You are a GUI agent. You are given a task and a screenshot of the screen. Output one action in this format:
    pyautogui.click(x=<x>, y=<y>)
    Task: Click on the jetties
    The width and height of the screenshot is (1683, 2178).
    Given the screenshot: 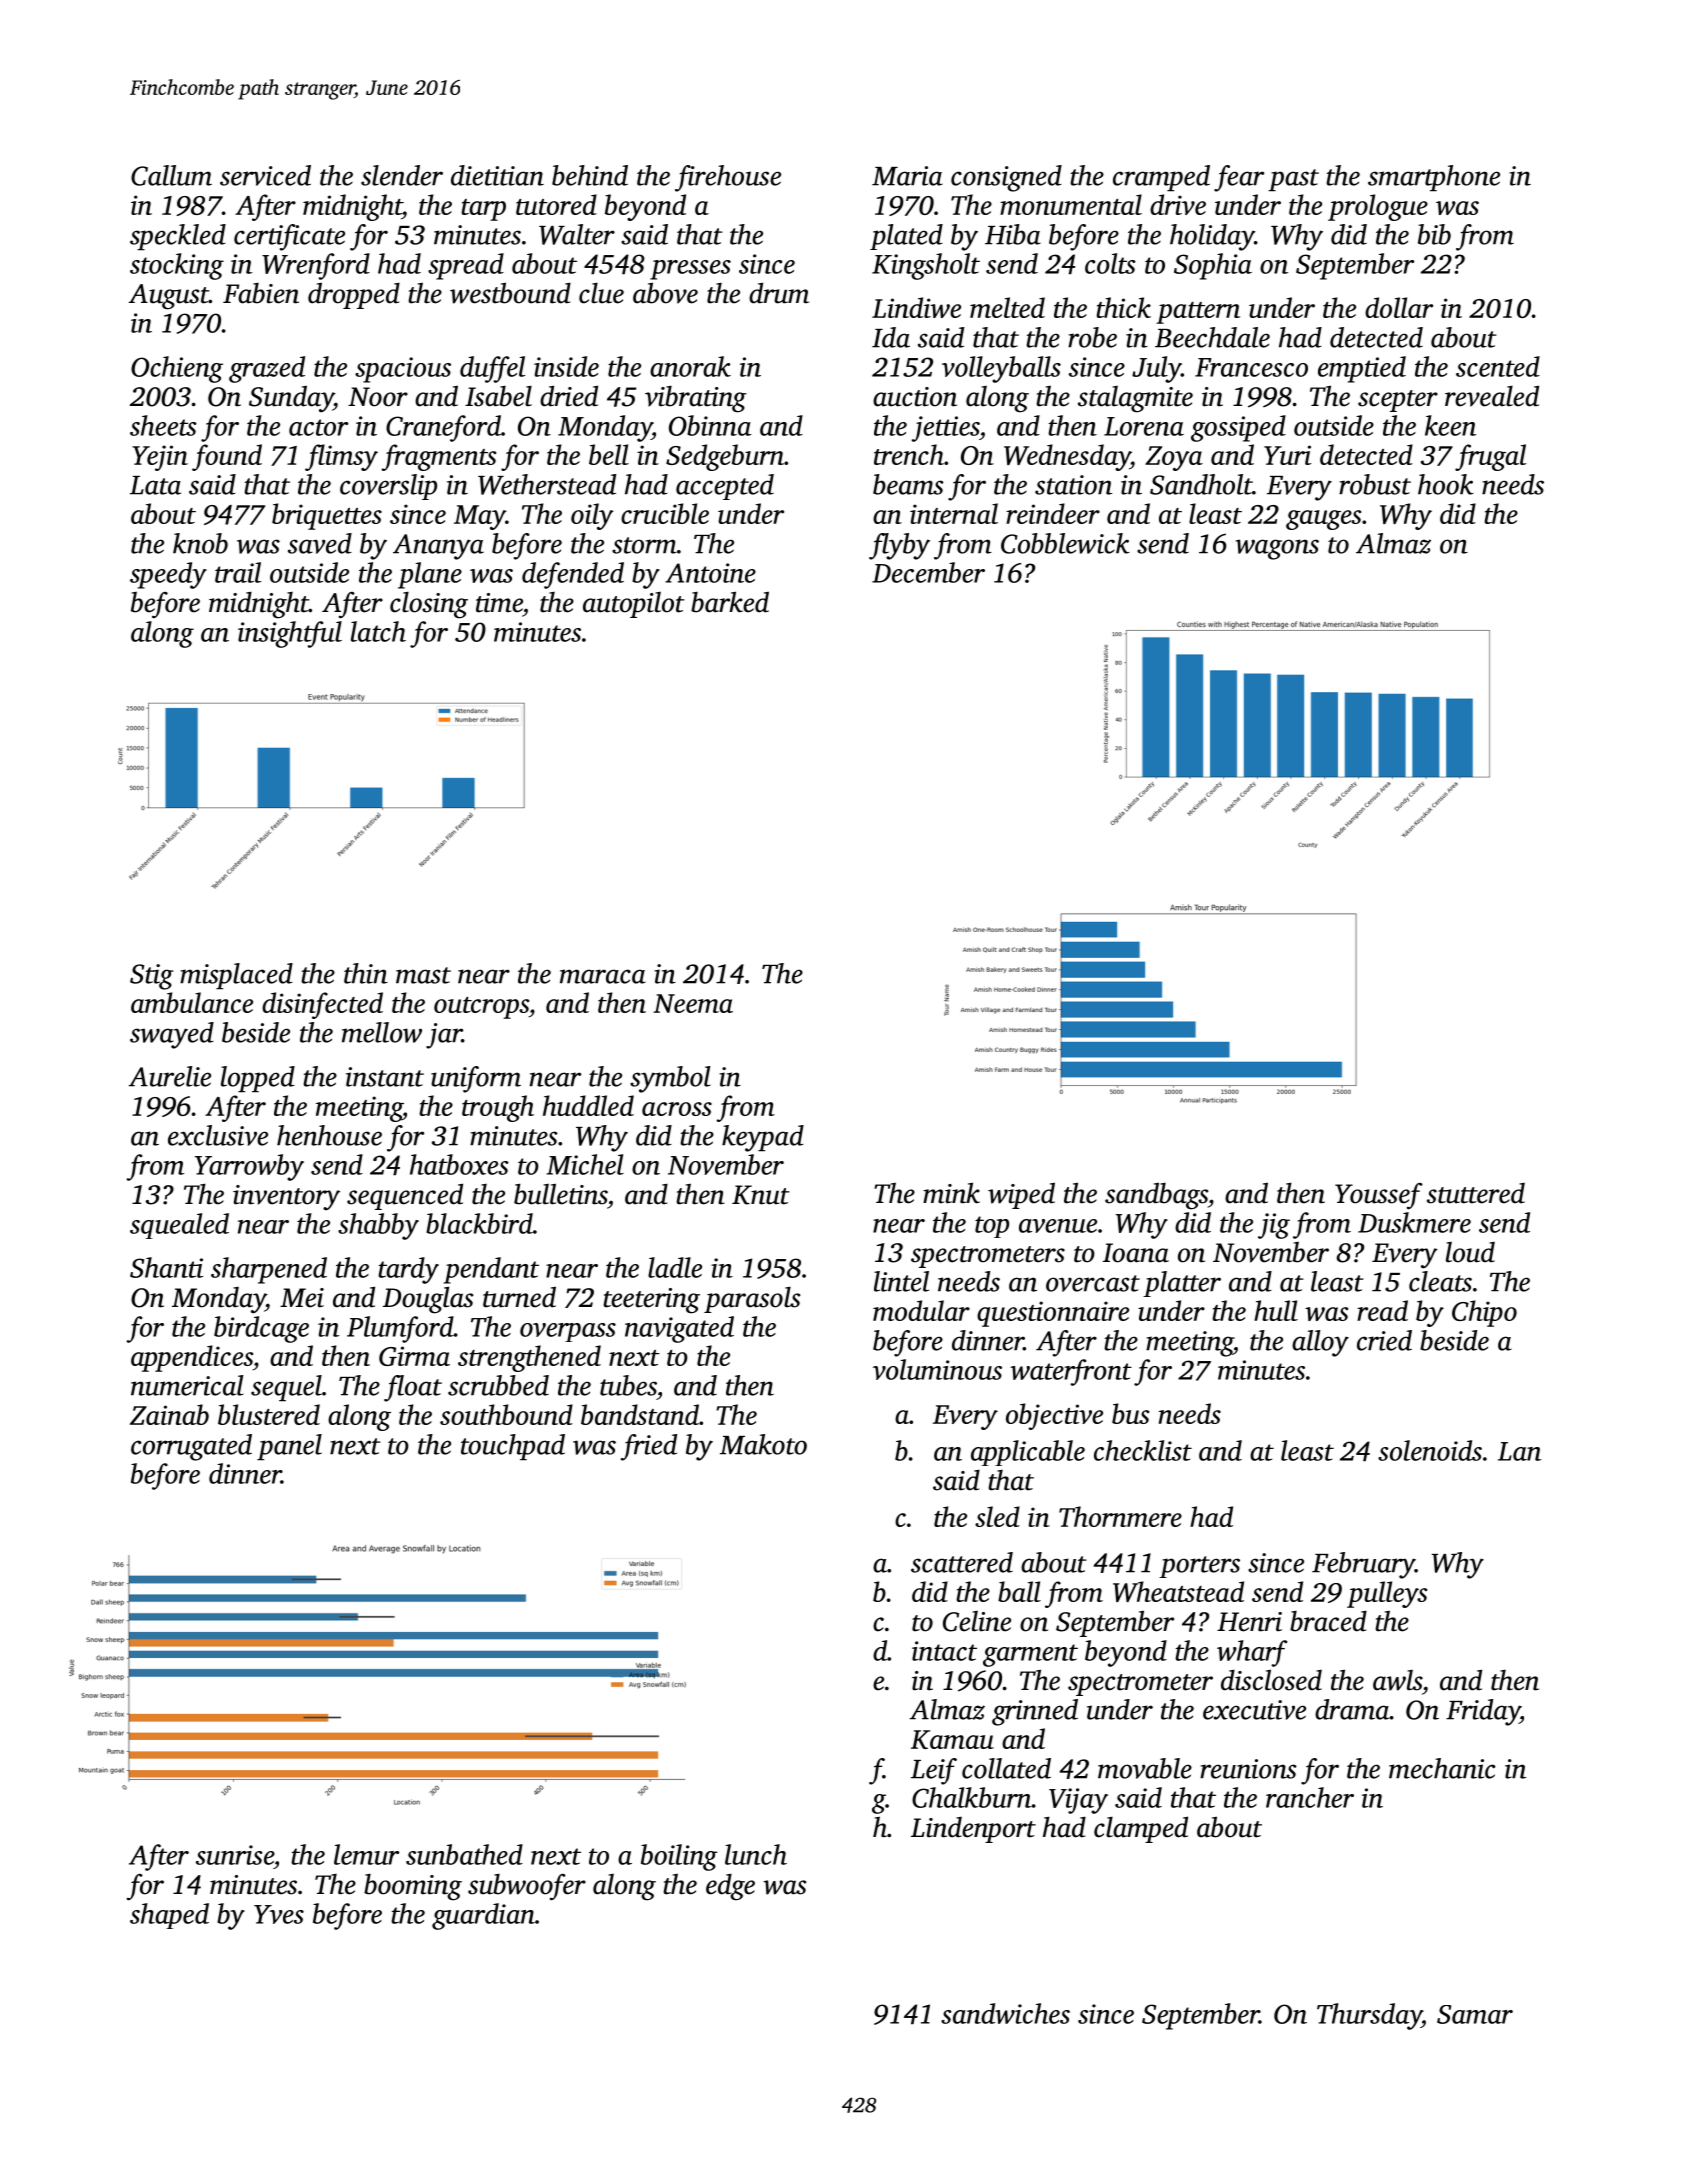 What is the action you would take?
    pyautogui.click(x=945, y=429)
